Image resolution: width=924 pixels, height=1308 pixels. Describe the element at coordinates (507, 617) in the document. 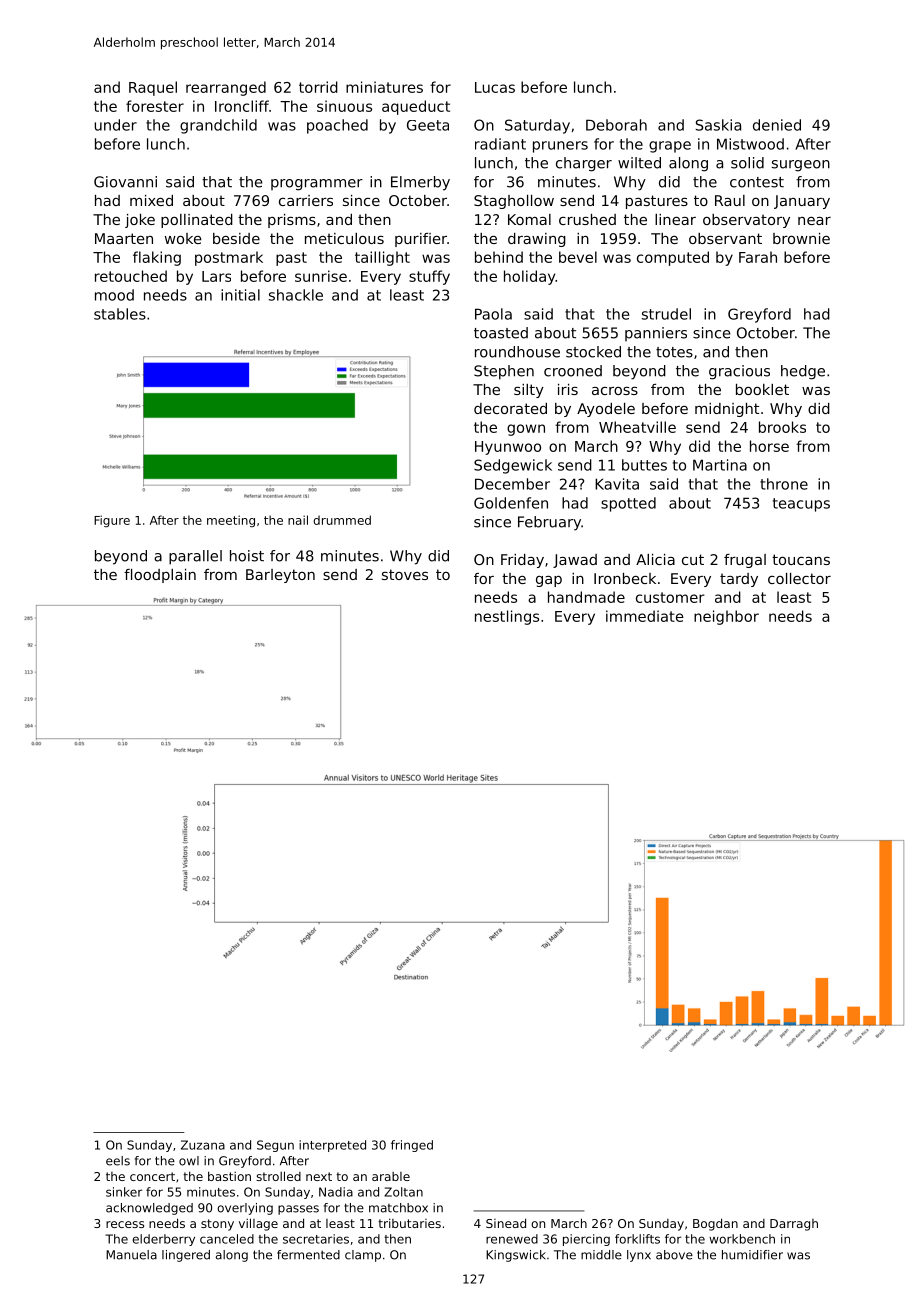

I see `nestlings` at that location.
